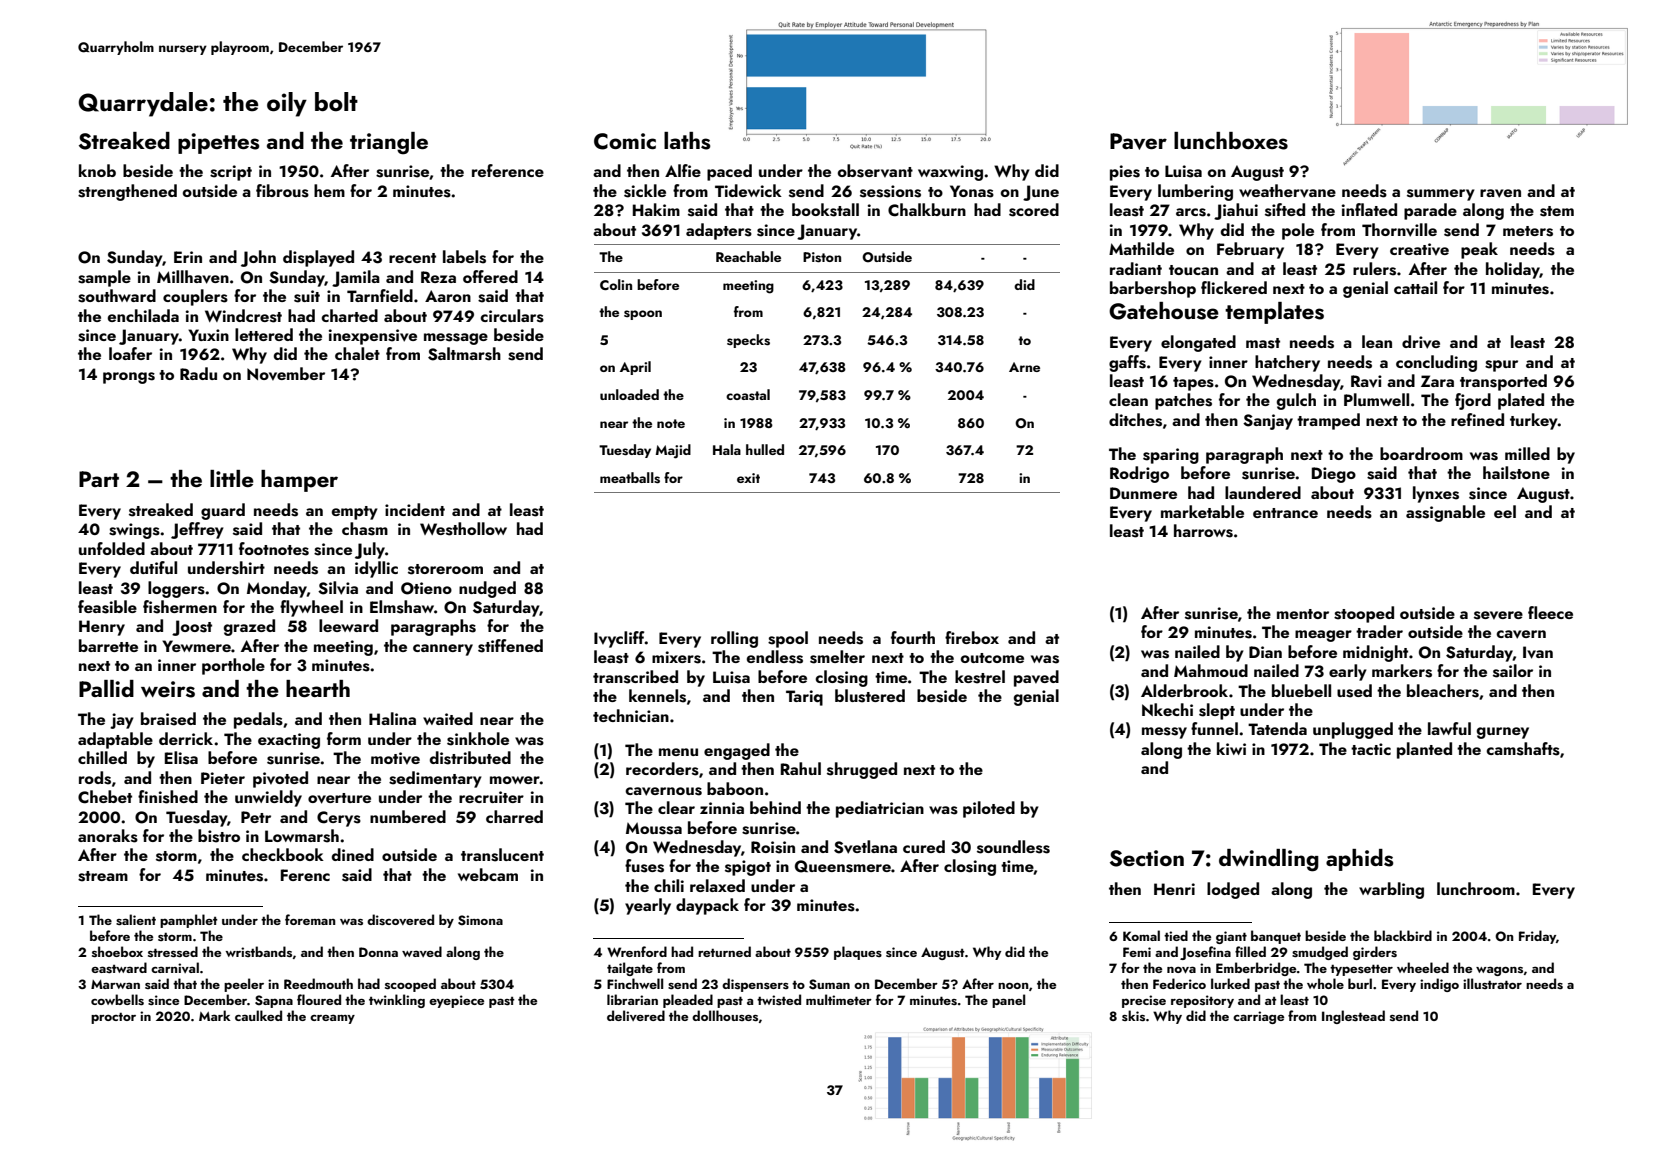  I want to click on Tatenda, so click(1277, 728).
